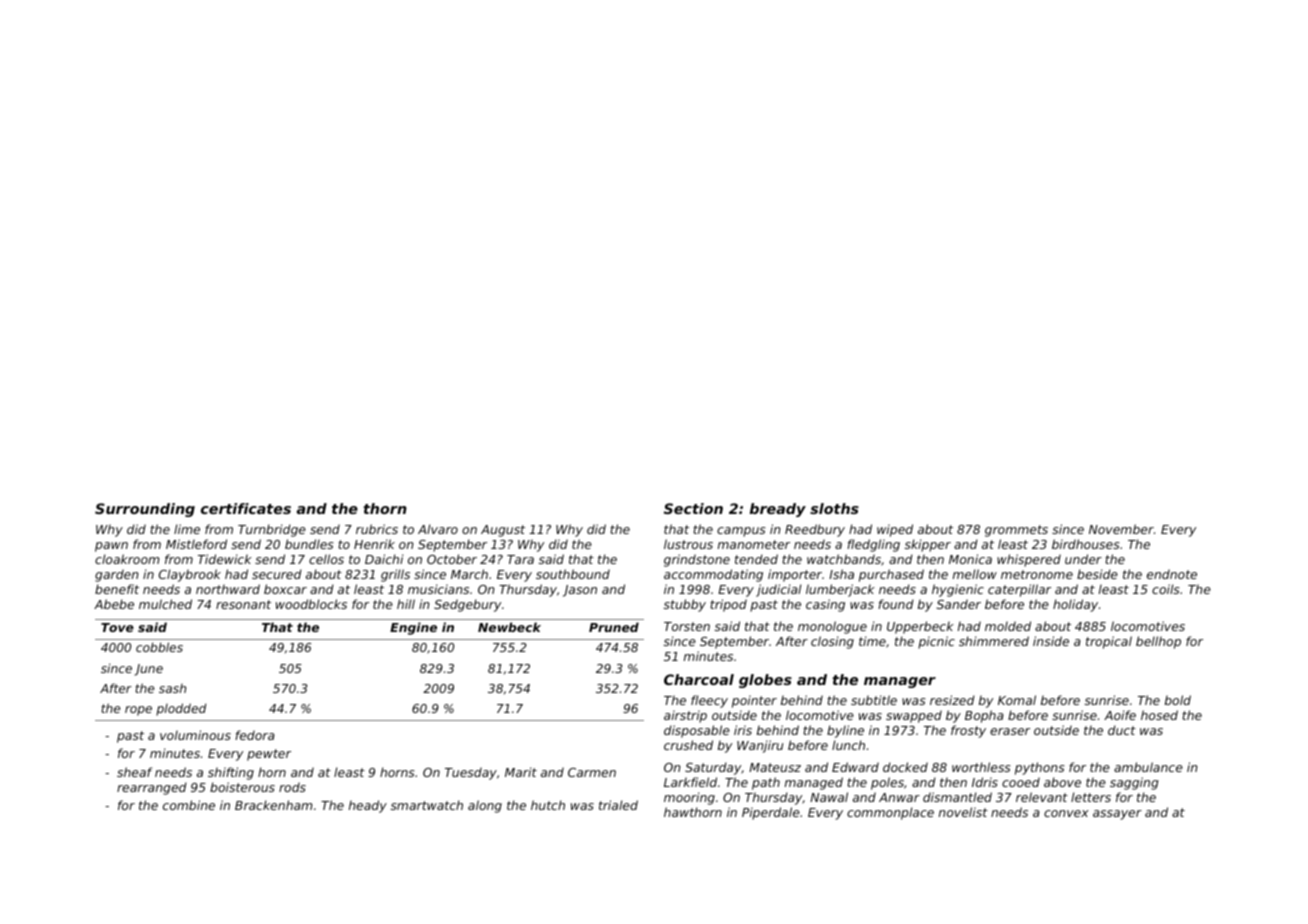  What do you see at coordinates (687, 626) in the screenshot?
I see `Torsten` at bounding box center [687, 626].
